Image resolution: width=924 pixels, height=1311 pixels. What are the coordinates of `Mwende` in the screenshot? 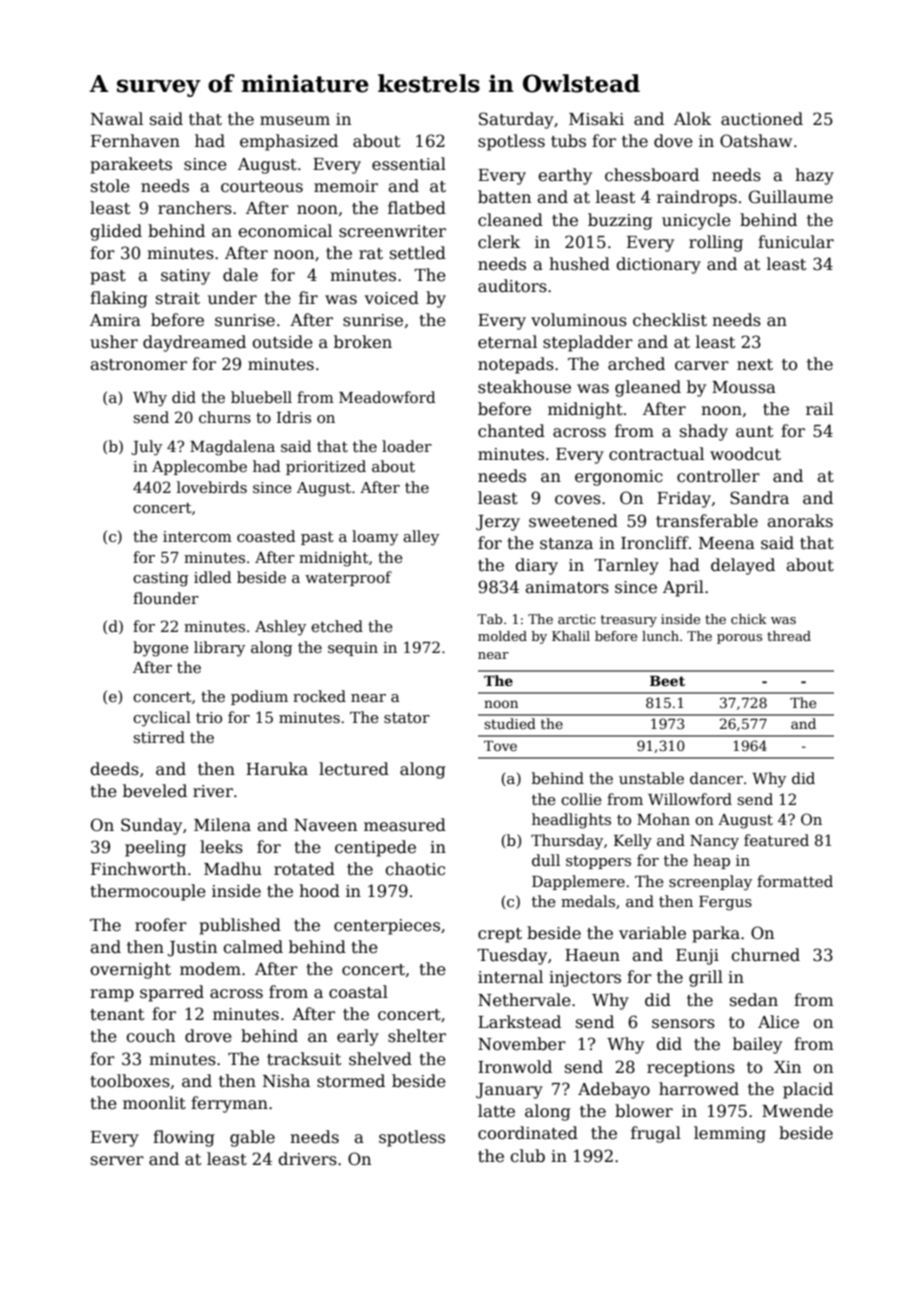 It's located at (797, 1111).
